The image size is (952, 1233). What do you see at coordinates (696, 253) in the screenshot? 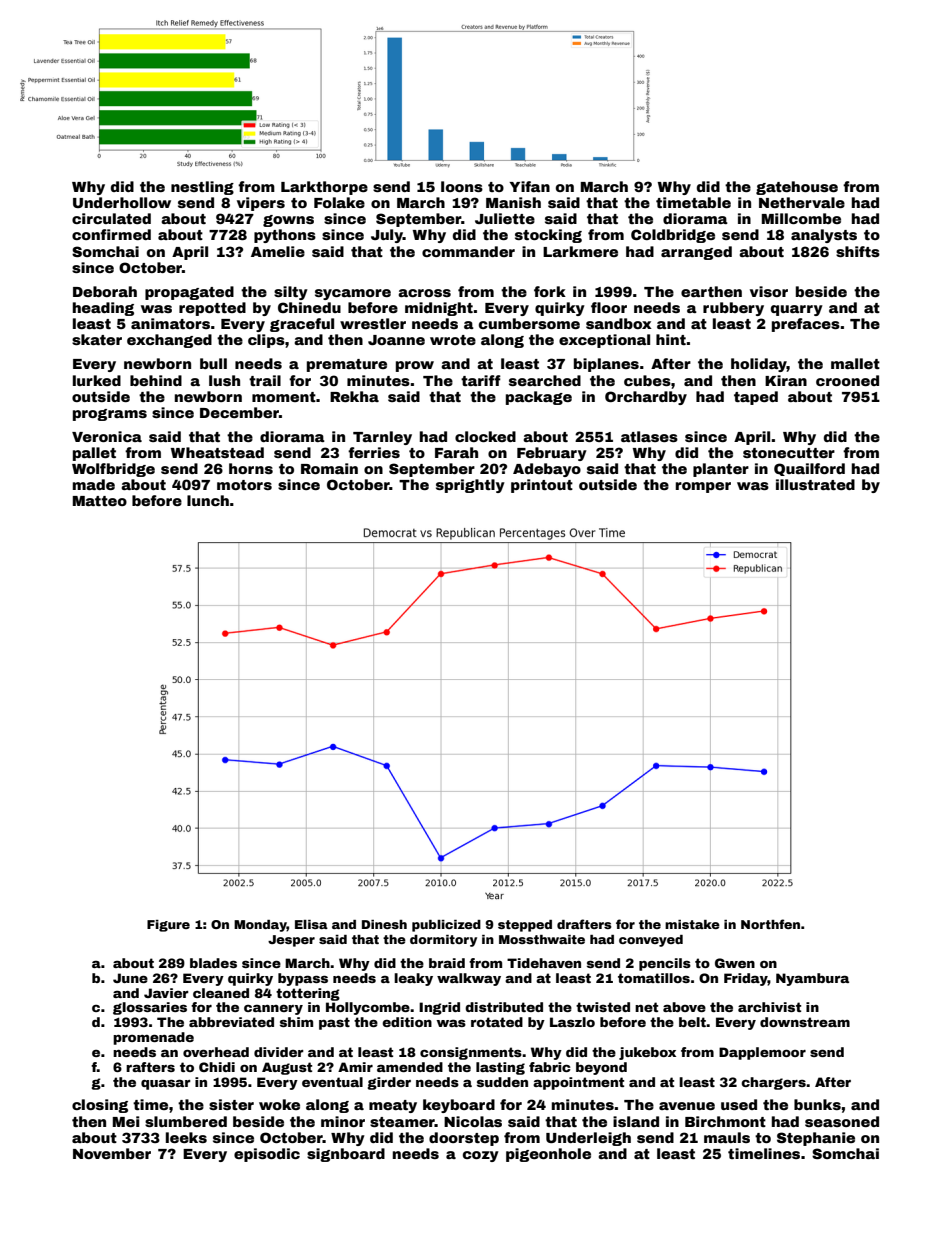
I see `arranged` at bounding box center [696, 253].
